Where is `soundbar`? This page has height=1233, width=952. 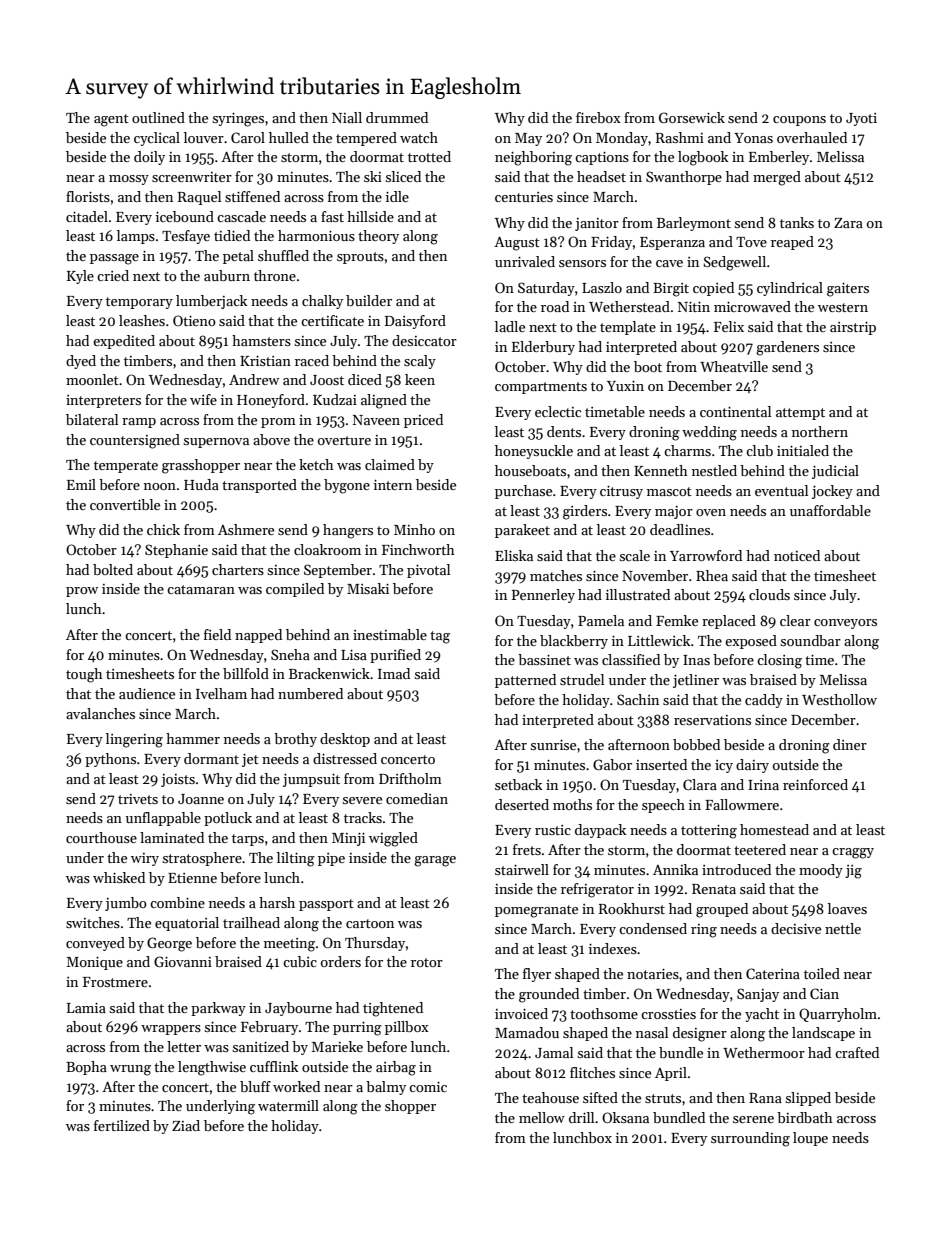
soundbar is located at coordinates (811, 640).
